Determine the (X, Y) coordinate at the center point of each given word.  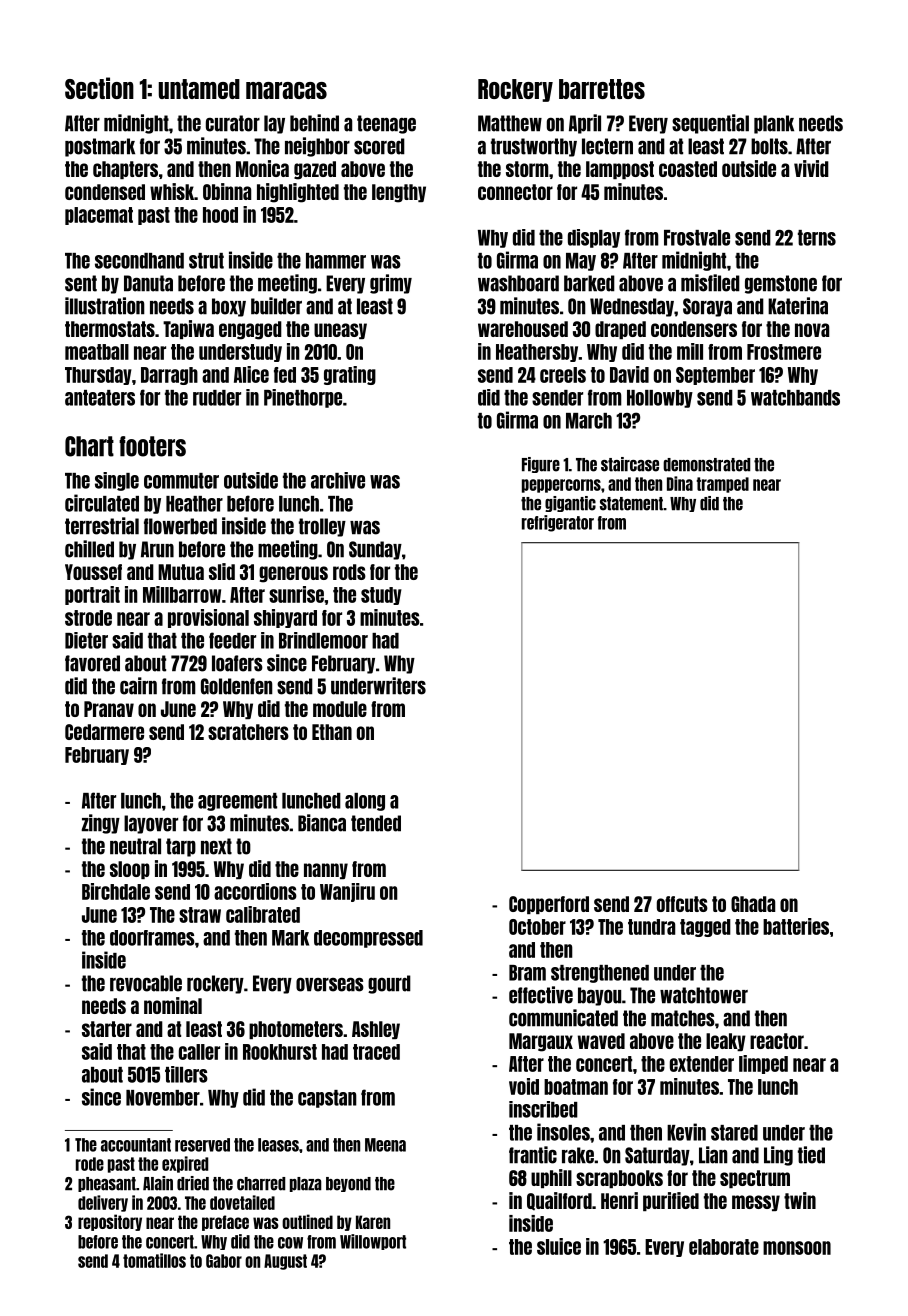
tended (376, 823)
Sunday (375, 550)
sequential (710, 124)
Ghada (753, 904)
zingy (100, 824)
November (163, 1098)
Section (99, 88)
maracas (286, 90)
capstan (327, 1099)
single (117, 481)
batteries (796, 926)
